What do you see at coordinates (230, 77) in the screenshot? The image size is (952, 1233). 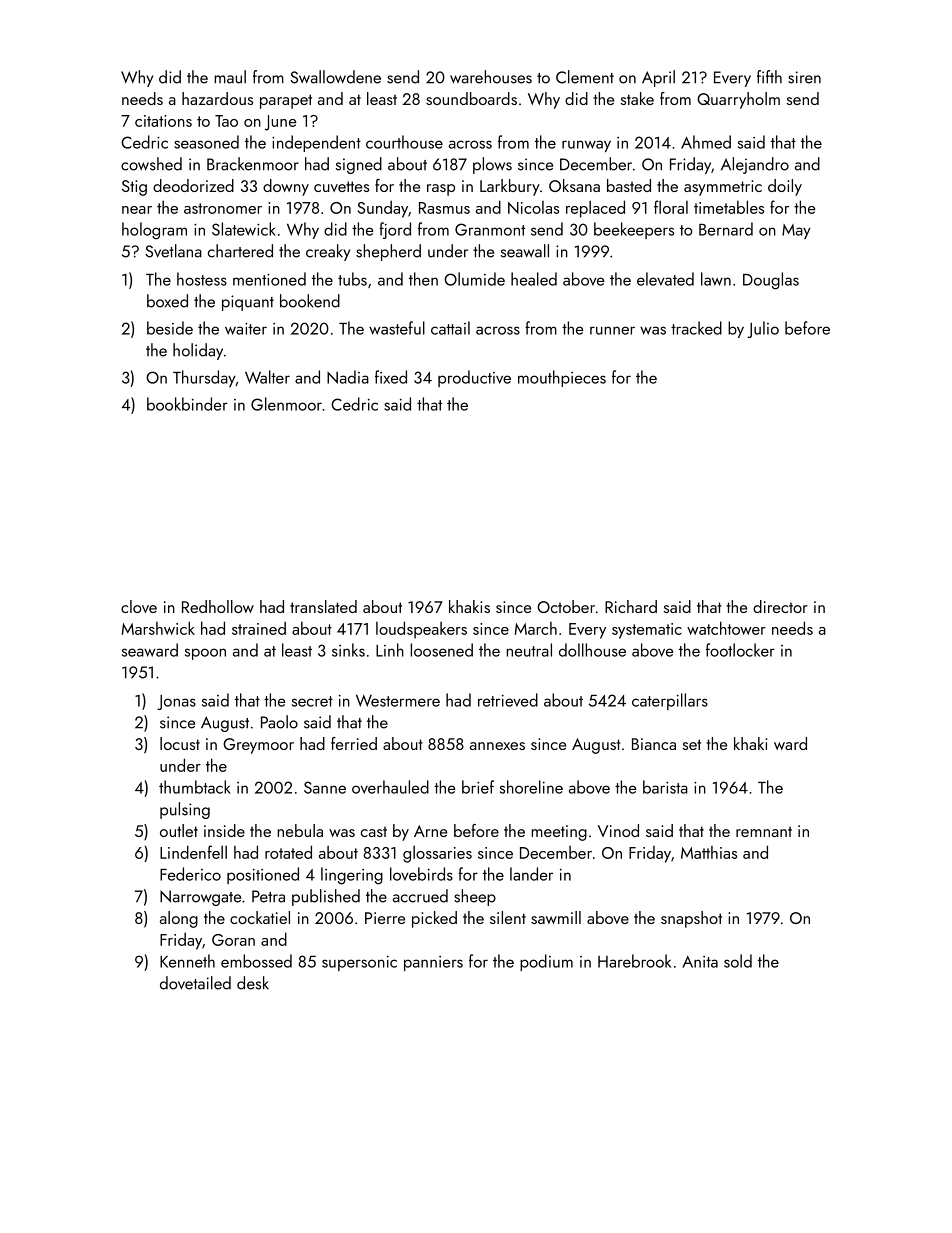 I see `maul` at bounding box center [230, 77].
